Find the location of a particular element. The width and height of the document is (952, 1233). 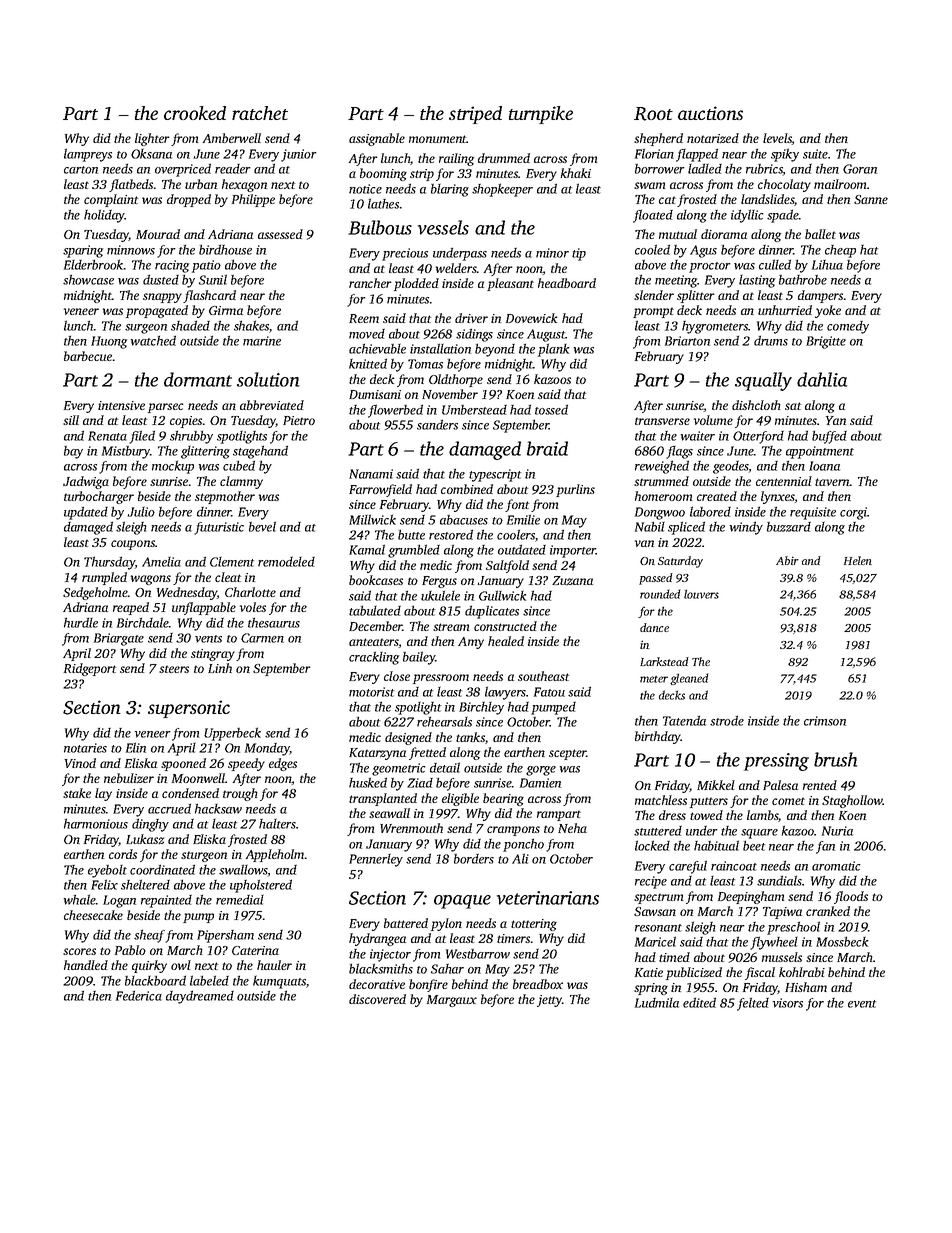

Margaux is located at coordinates (452, 1001).
